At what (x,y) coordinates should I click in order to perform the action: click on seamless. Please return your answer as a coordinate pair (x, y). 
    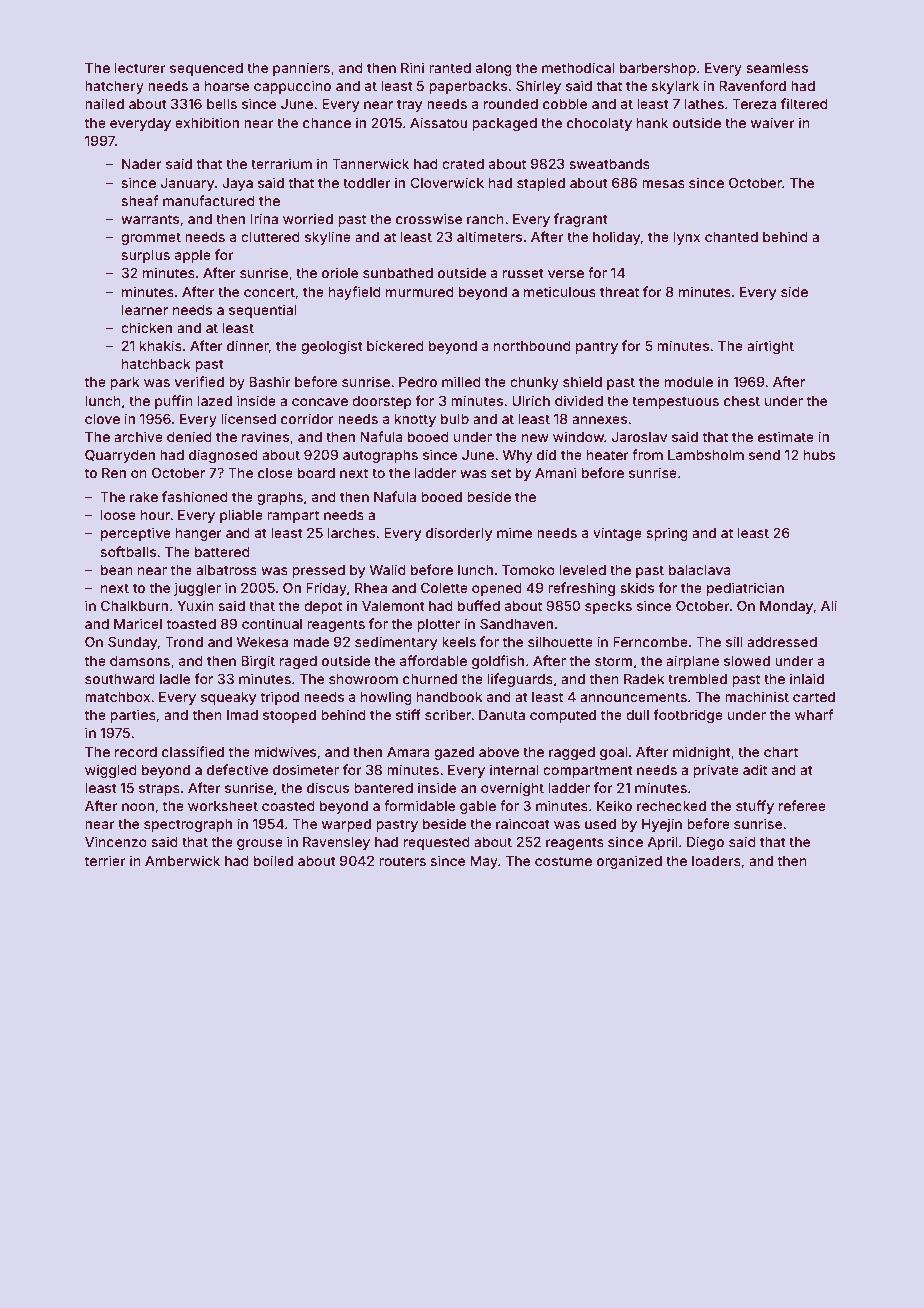
    Looking at the image, I should click on (777, 68).
